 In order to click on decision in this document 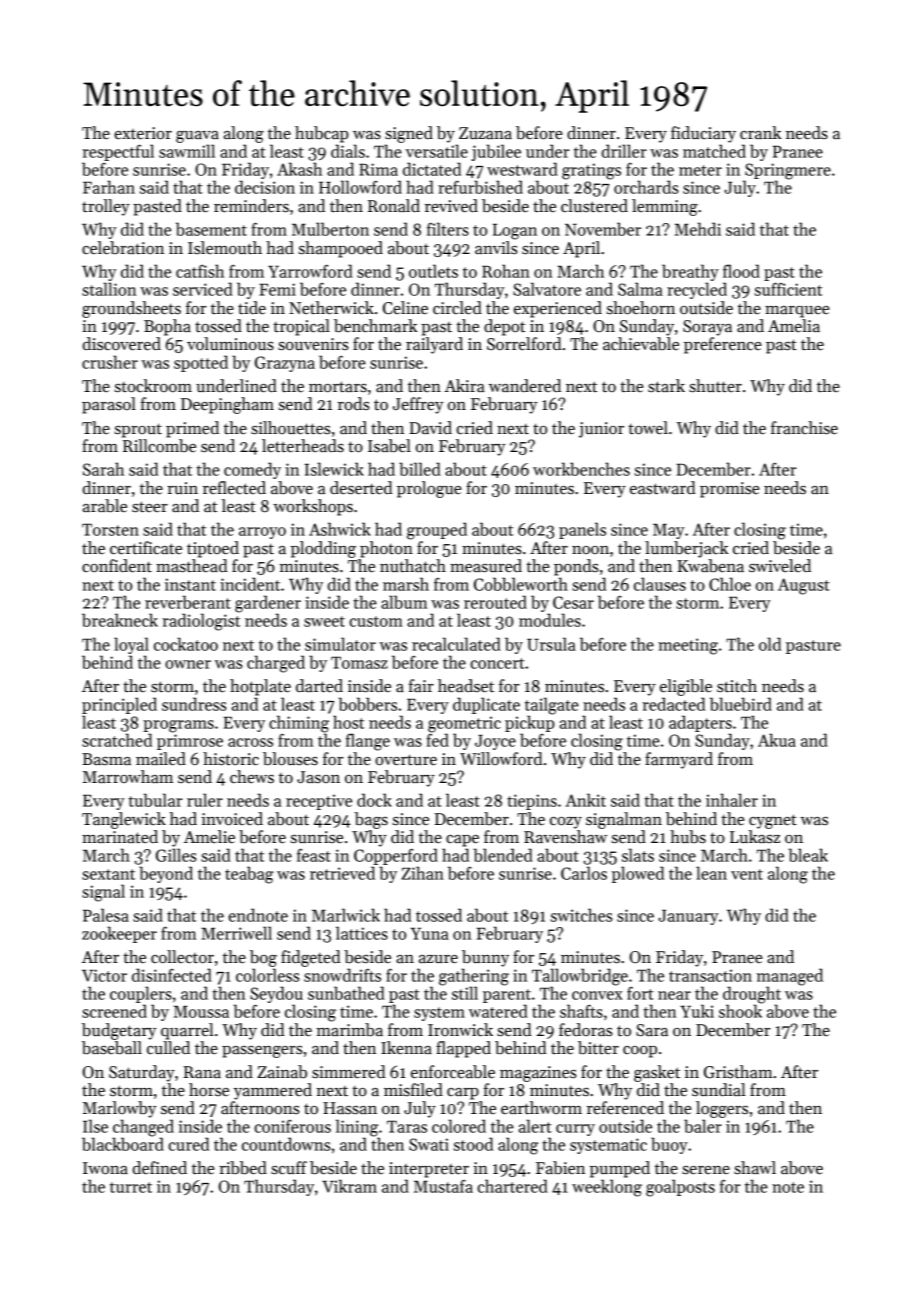, I will do `click(265, 187)`.
